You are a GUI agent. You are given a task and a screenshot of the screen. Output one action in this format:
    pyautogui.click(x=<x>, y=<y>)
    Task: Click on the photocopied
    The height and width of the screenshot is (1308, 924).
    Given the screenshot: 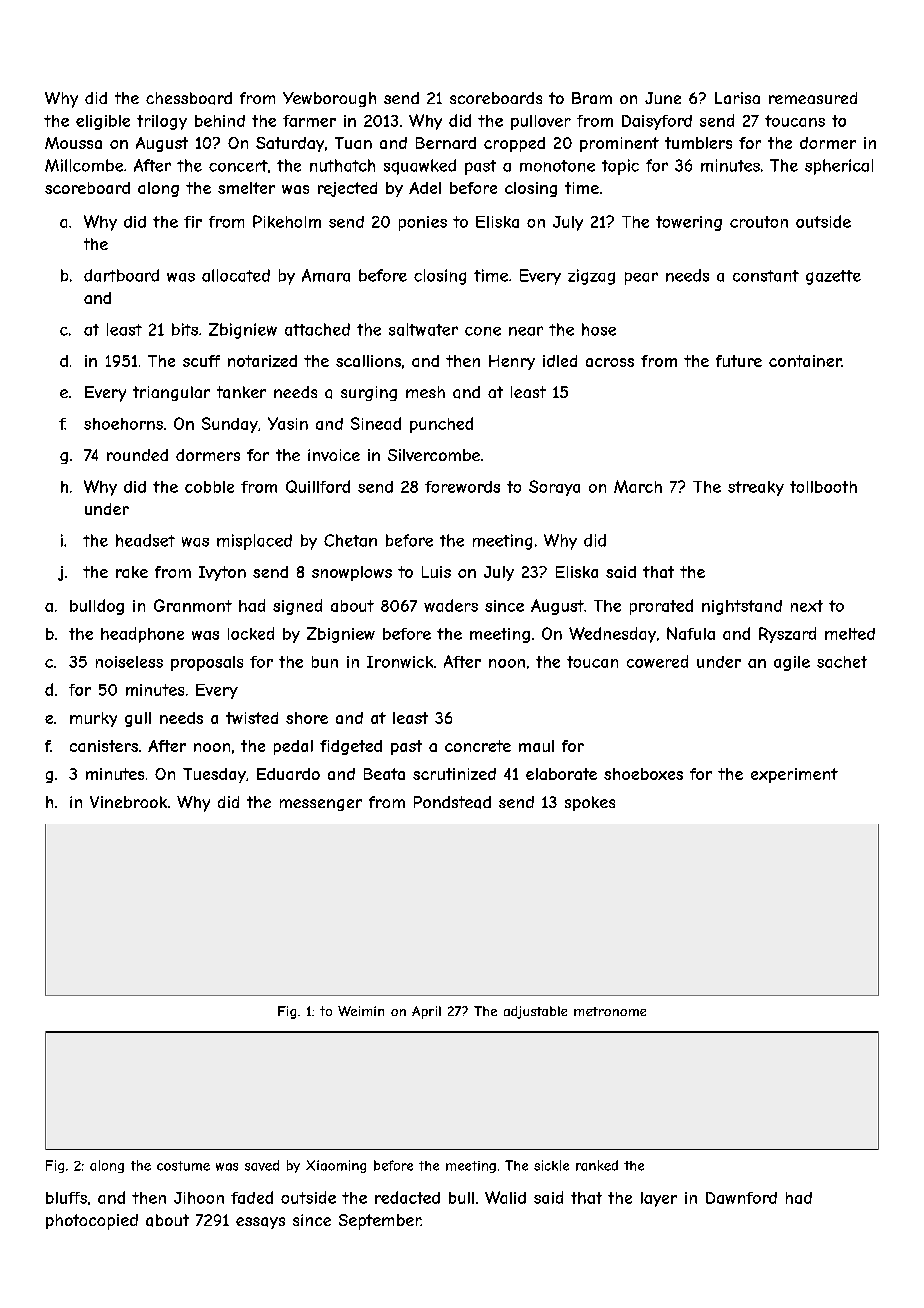 What is the action you would take?
    pyautogui.click(x=92, y=1222)
